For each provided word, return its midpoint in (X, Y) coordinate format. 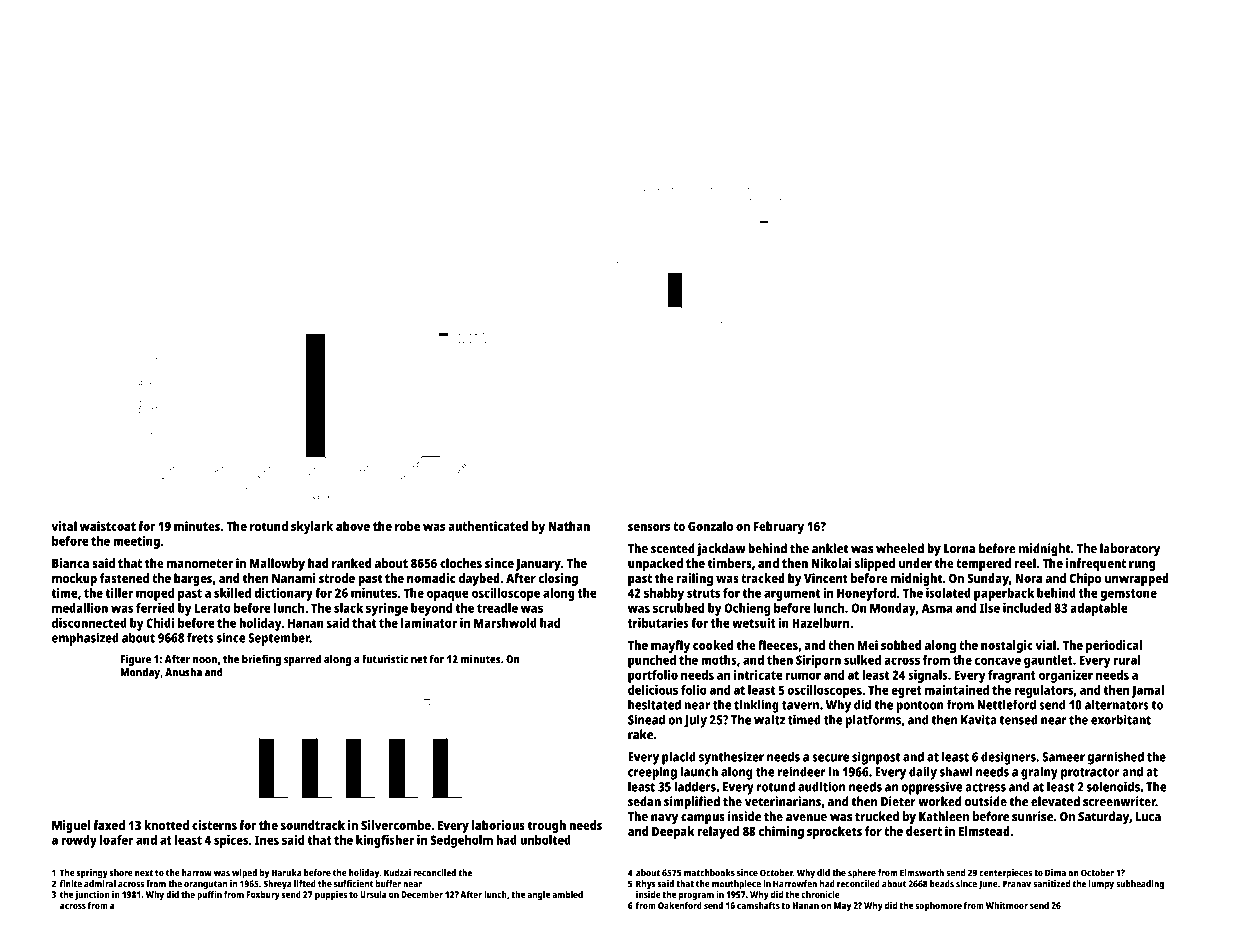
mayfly (670, 646)
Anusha (183, 672)
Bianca (70, 563)
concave (998, 661)
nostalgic (1007, 646)
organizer (1066, 676)
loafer (116, 840)
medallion (80, 608)
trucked (877, 816)
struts (703, 593)
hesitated (654, 704)
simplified (692, 803)
